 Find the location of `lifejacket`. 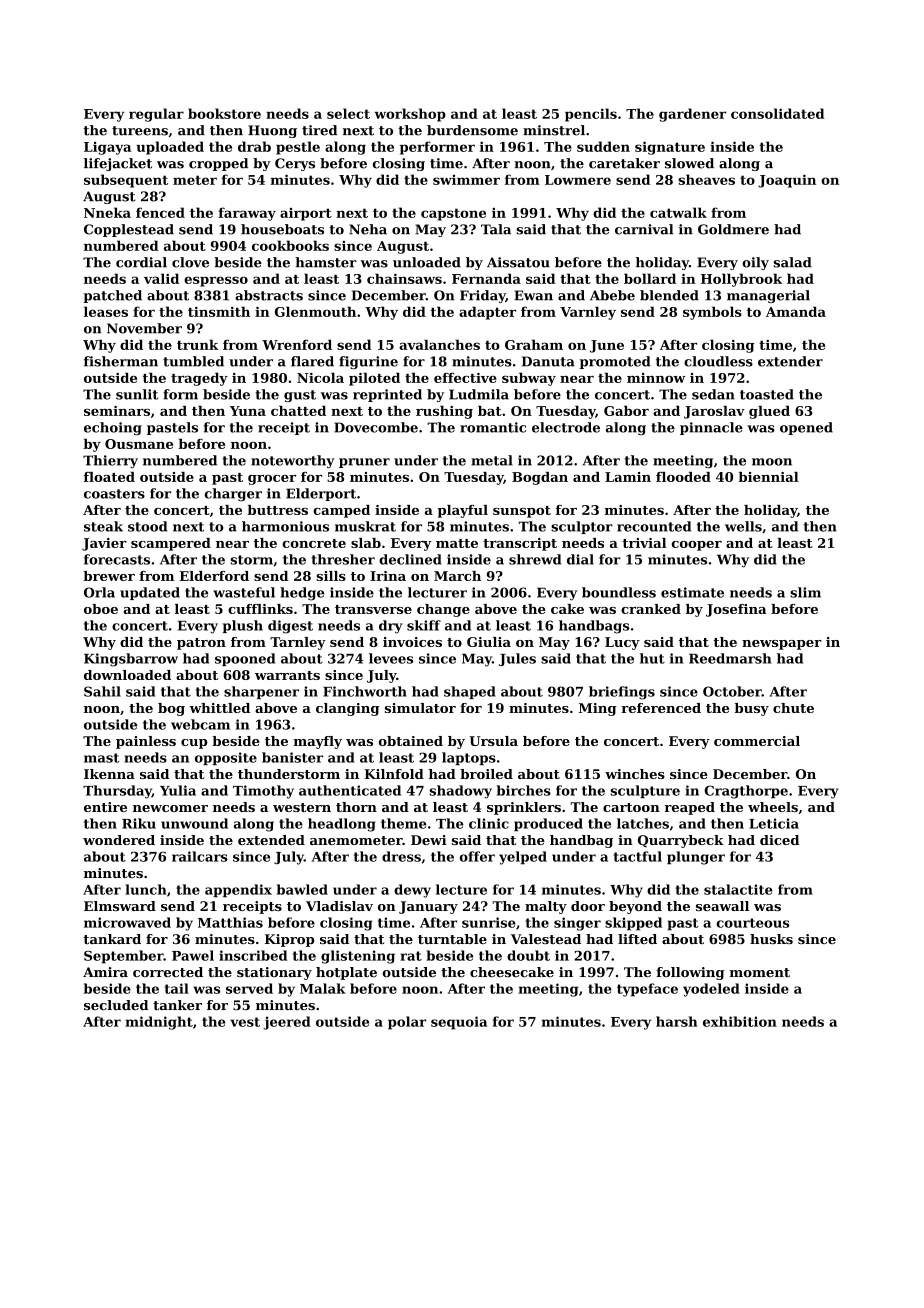

lifejacket is located at coordinates (118, 164).
